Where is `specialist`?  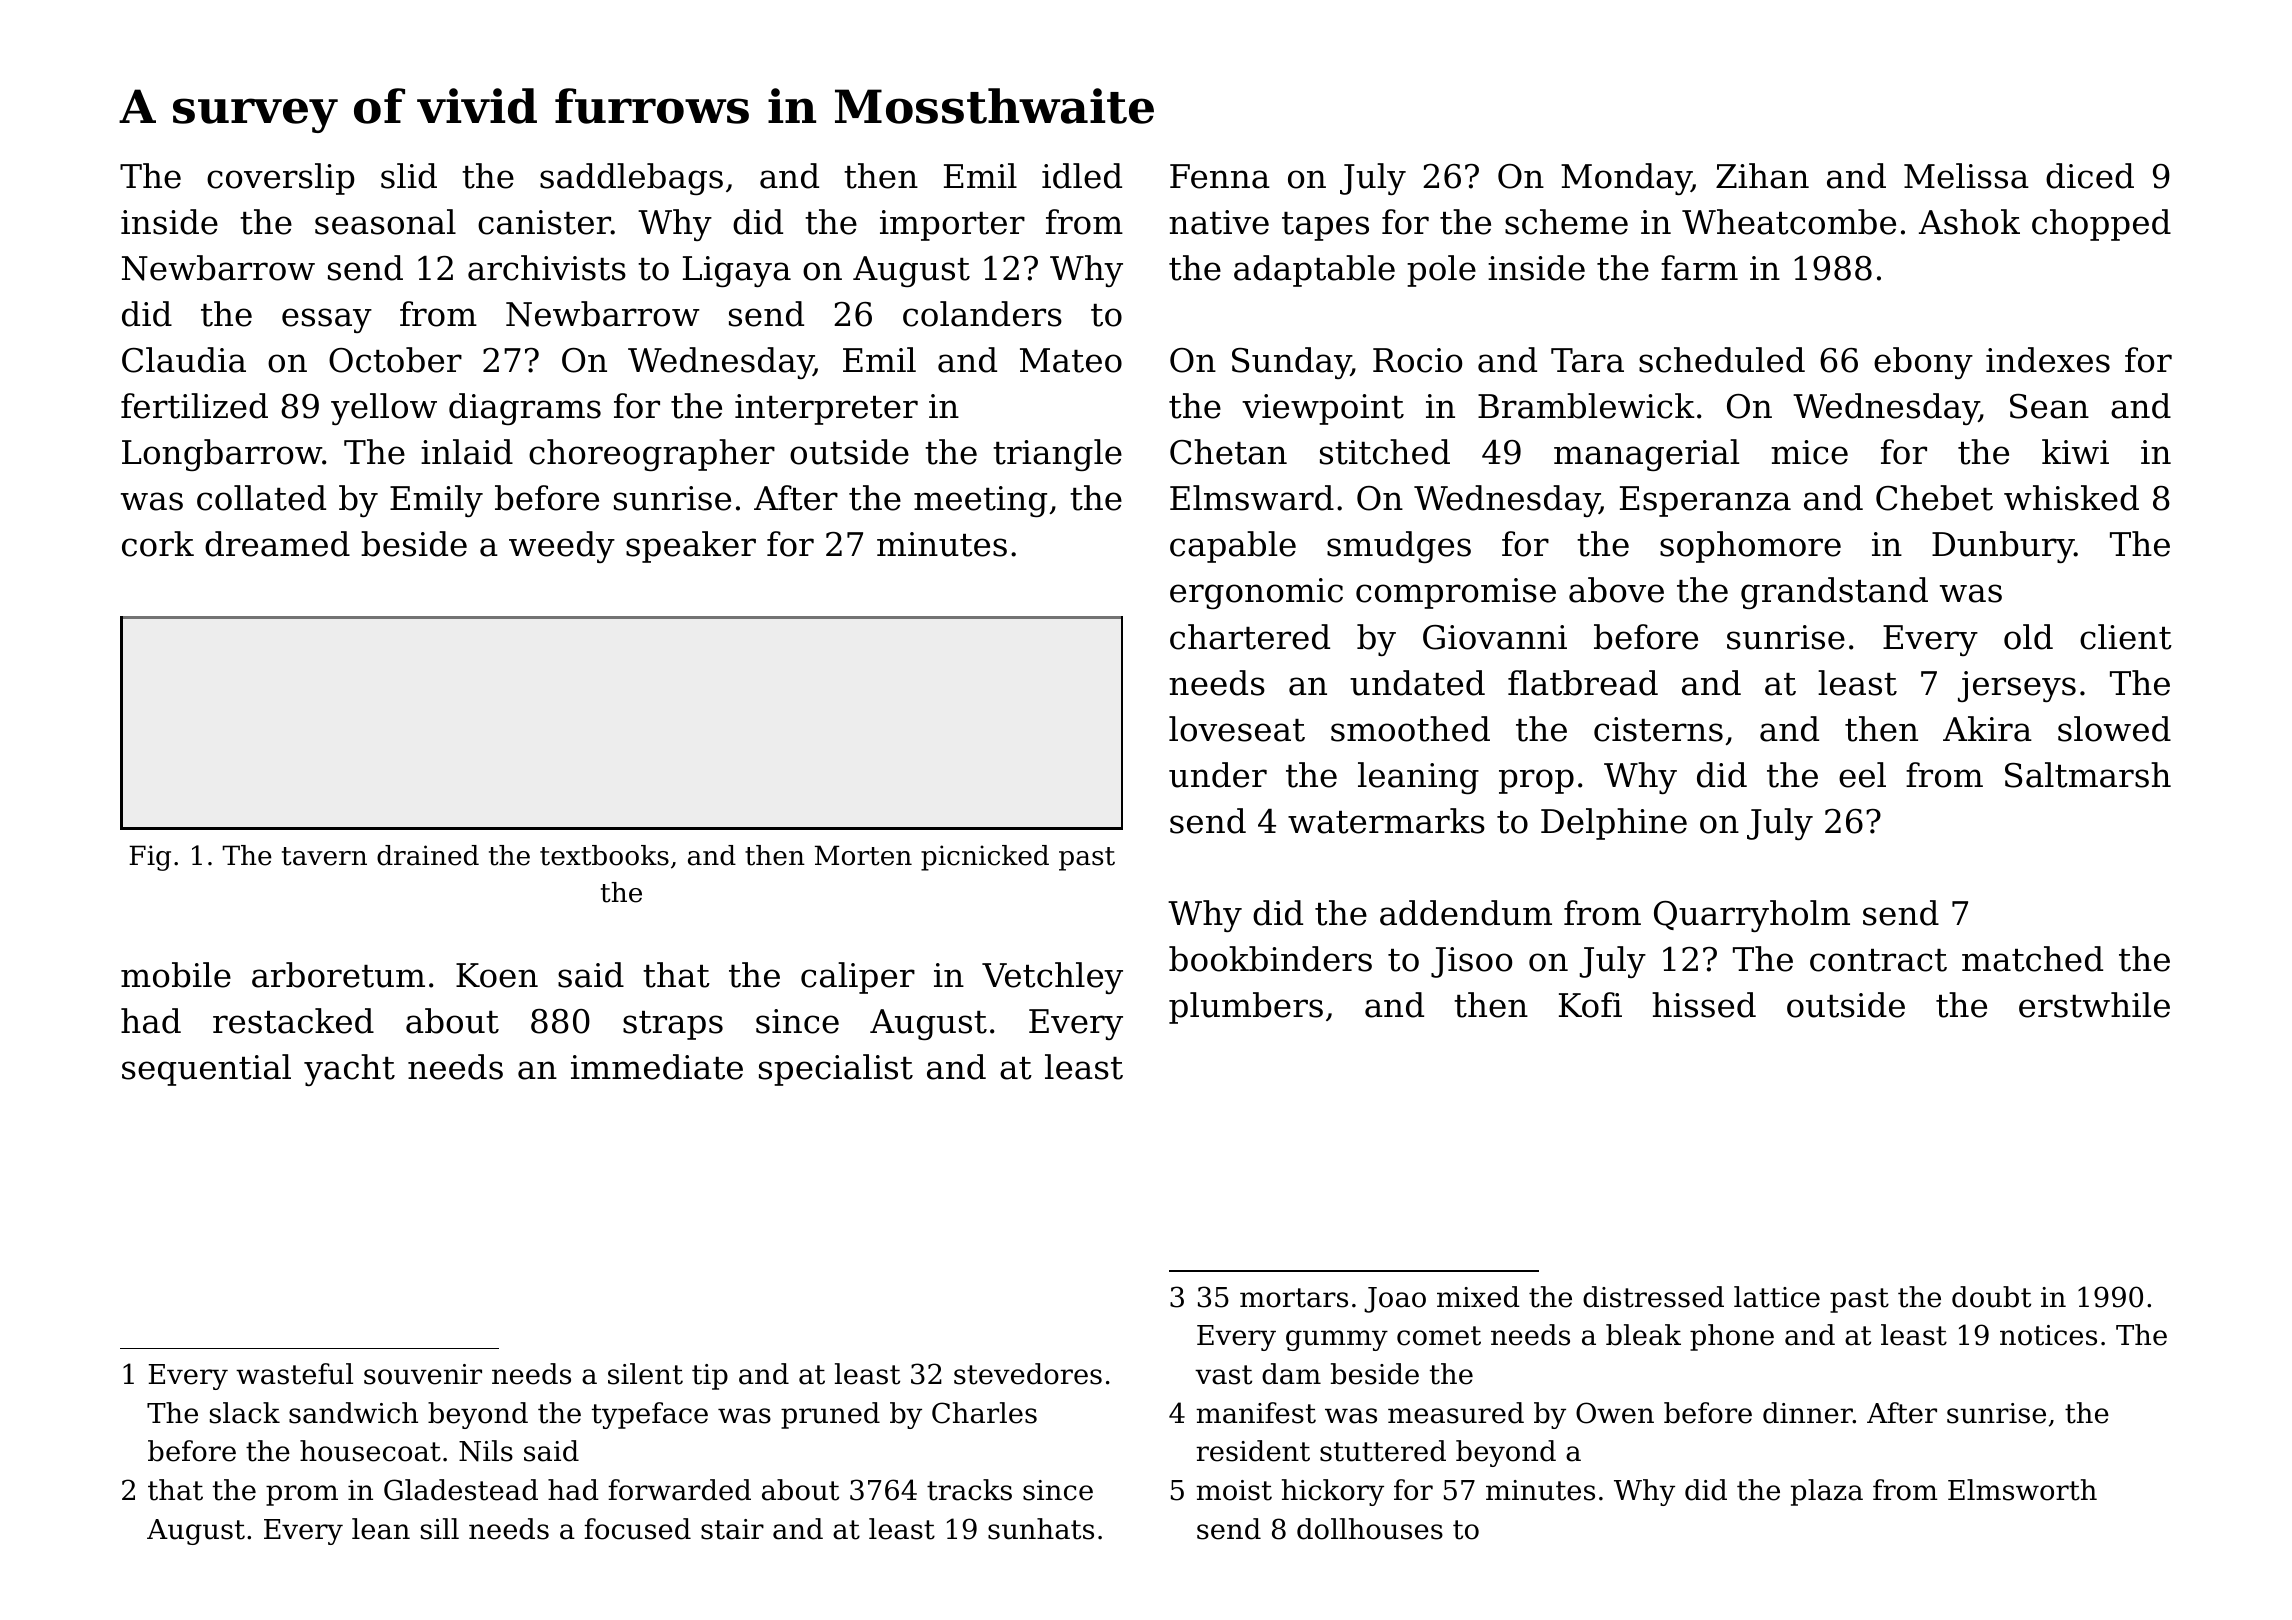
specialist is located at coordinates (836, 1070).
